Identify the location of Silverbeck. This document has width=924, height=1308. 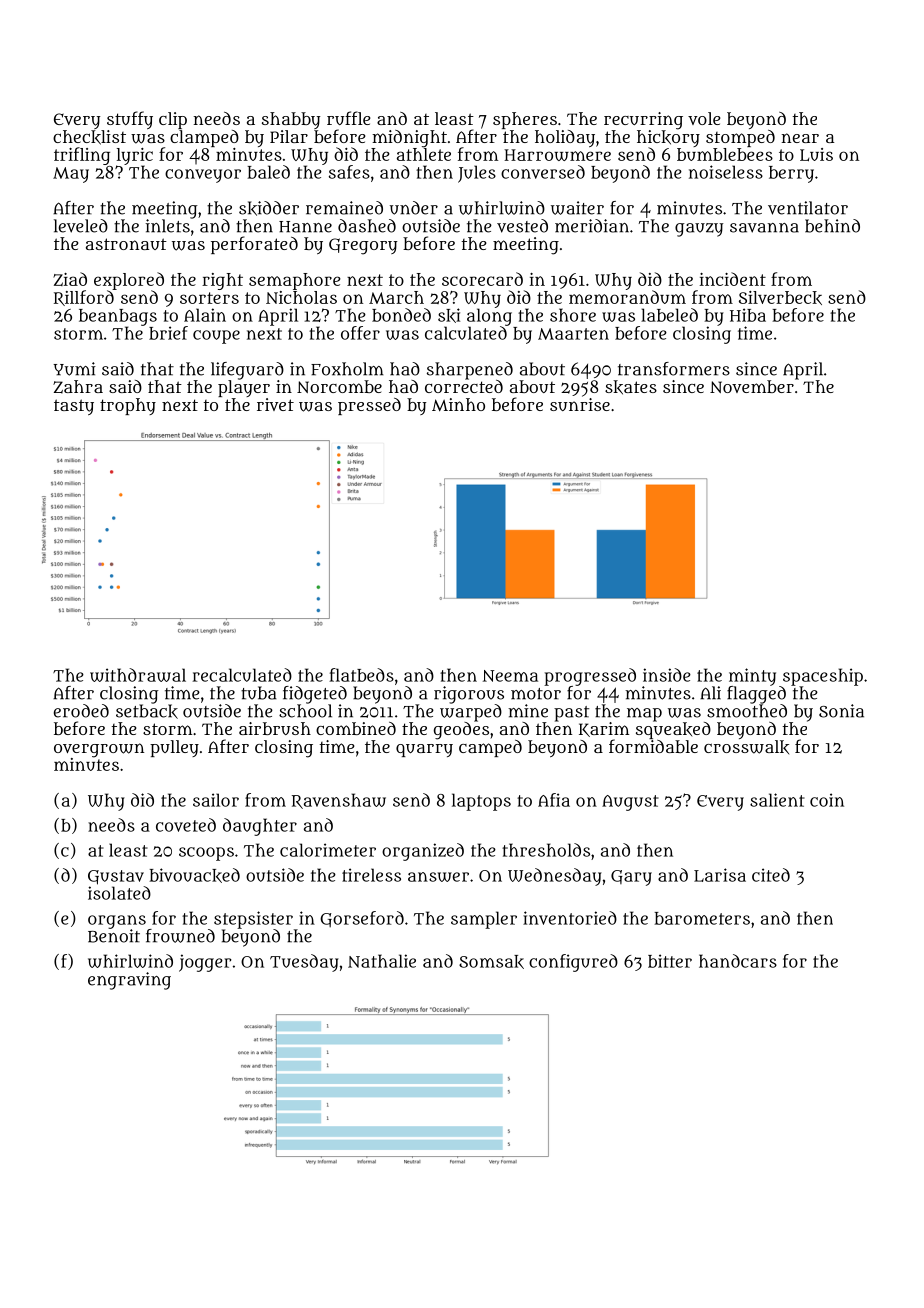
(780, 298).
